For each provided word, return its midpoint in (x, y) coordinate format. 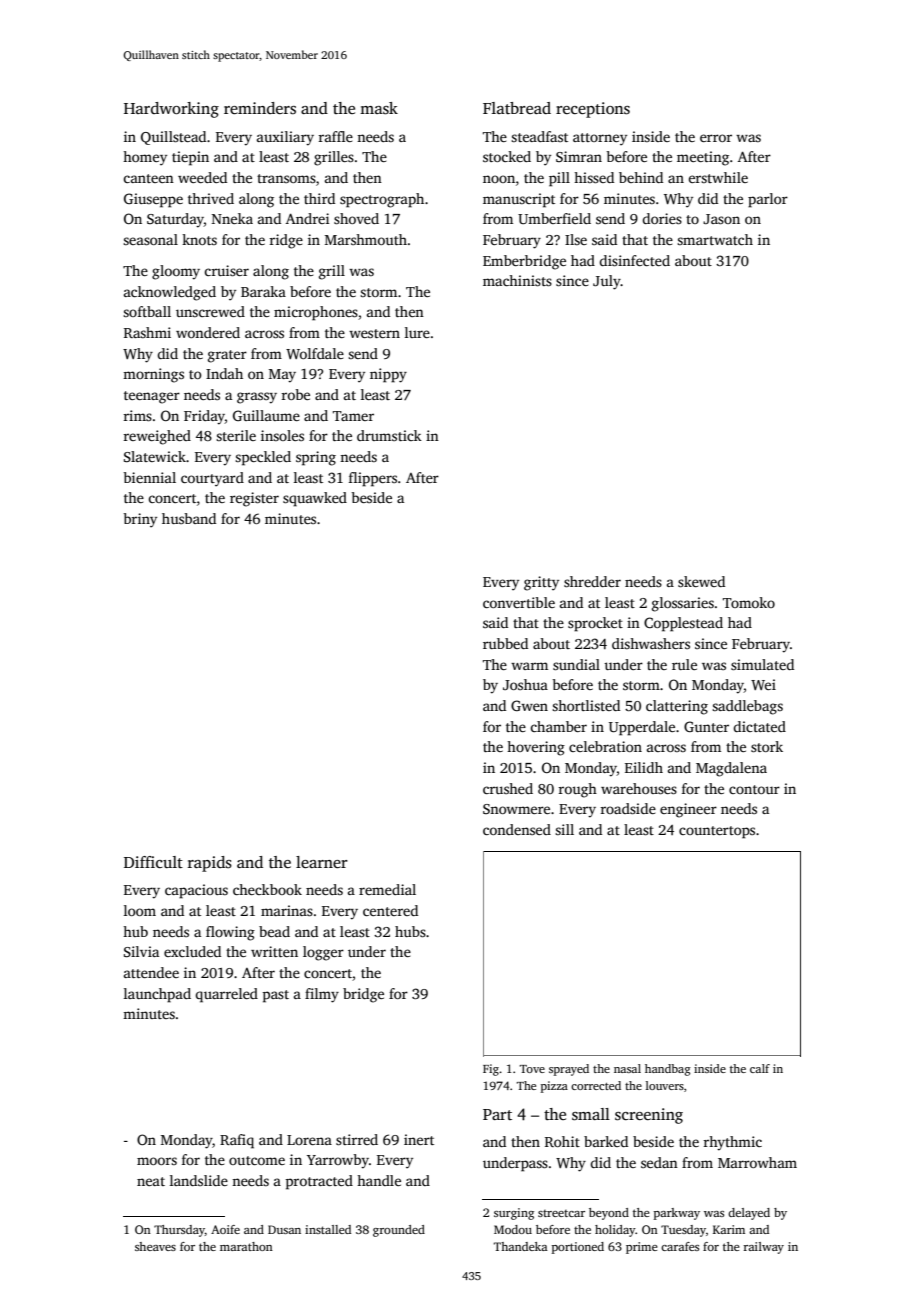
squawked (315, 499)
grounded (399, 1231)
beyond (609, 1214)
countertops (717, 832)
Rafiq (237, 1141)
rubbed (505, 643)
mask (379, 108)
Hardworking (171, 110)
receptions (593, 110)
